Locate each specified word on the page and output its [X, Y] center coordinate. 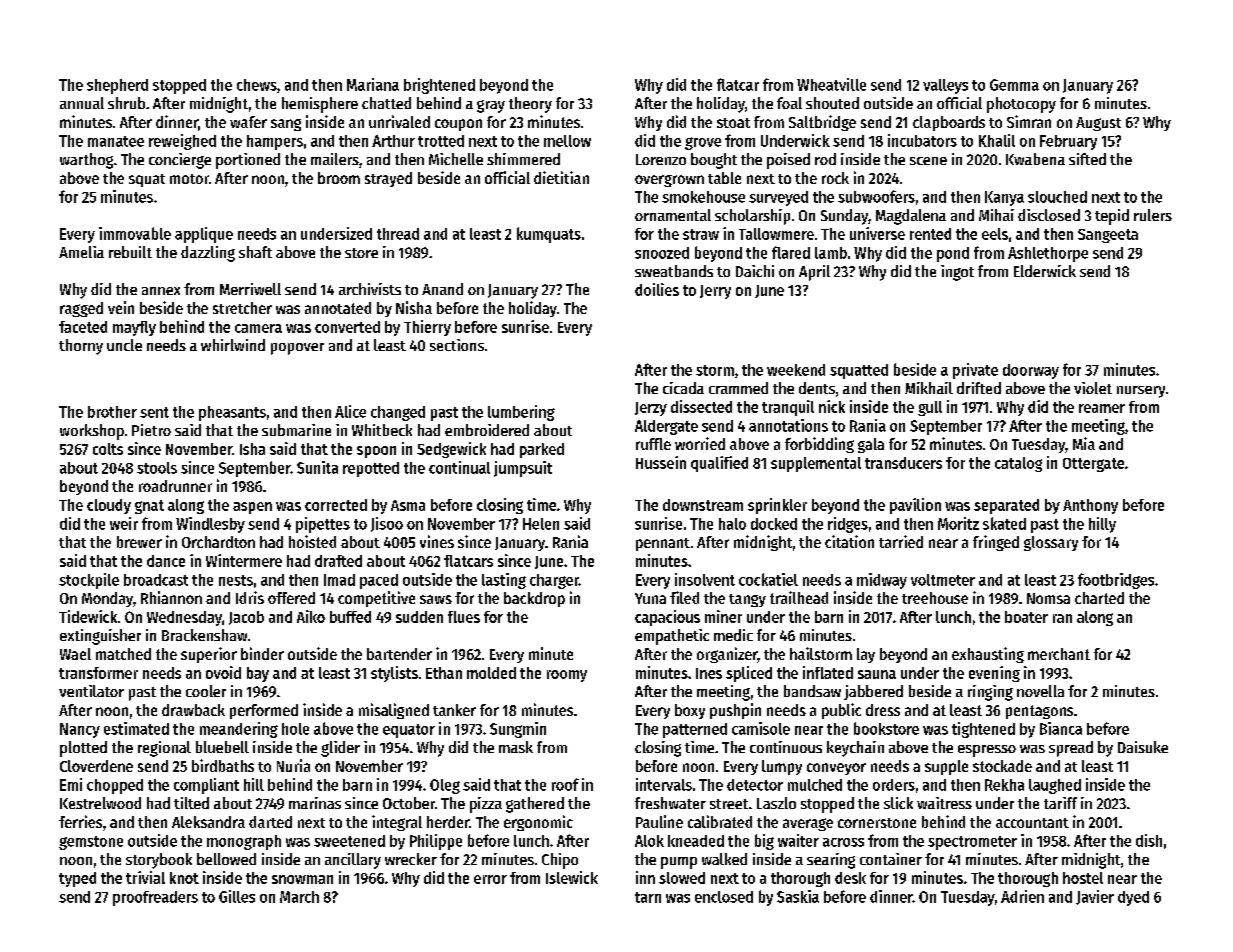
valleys [945, 86]
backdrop [534, 599]
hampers [275, 142]
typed [77, 879]
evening [994, 674]
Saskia [798, 896]
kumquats [549, 235]
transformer [98, 673]
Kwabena [1035, 159]
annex [161, 291]
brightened [439, 86]
